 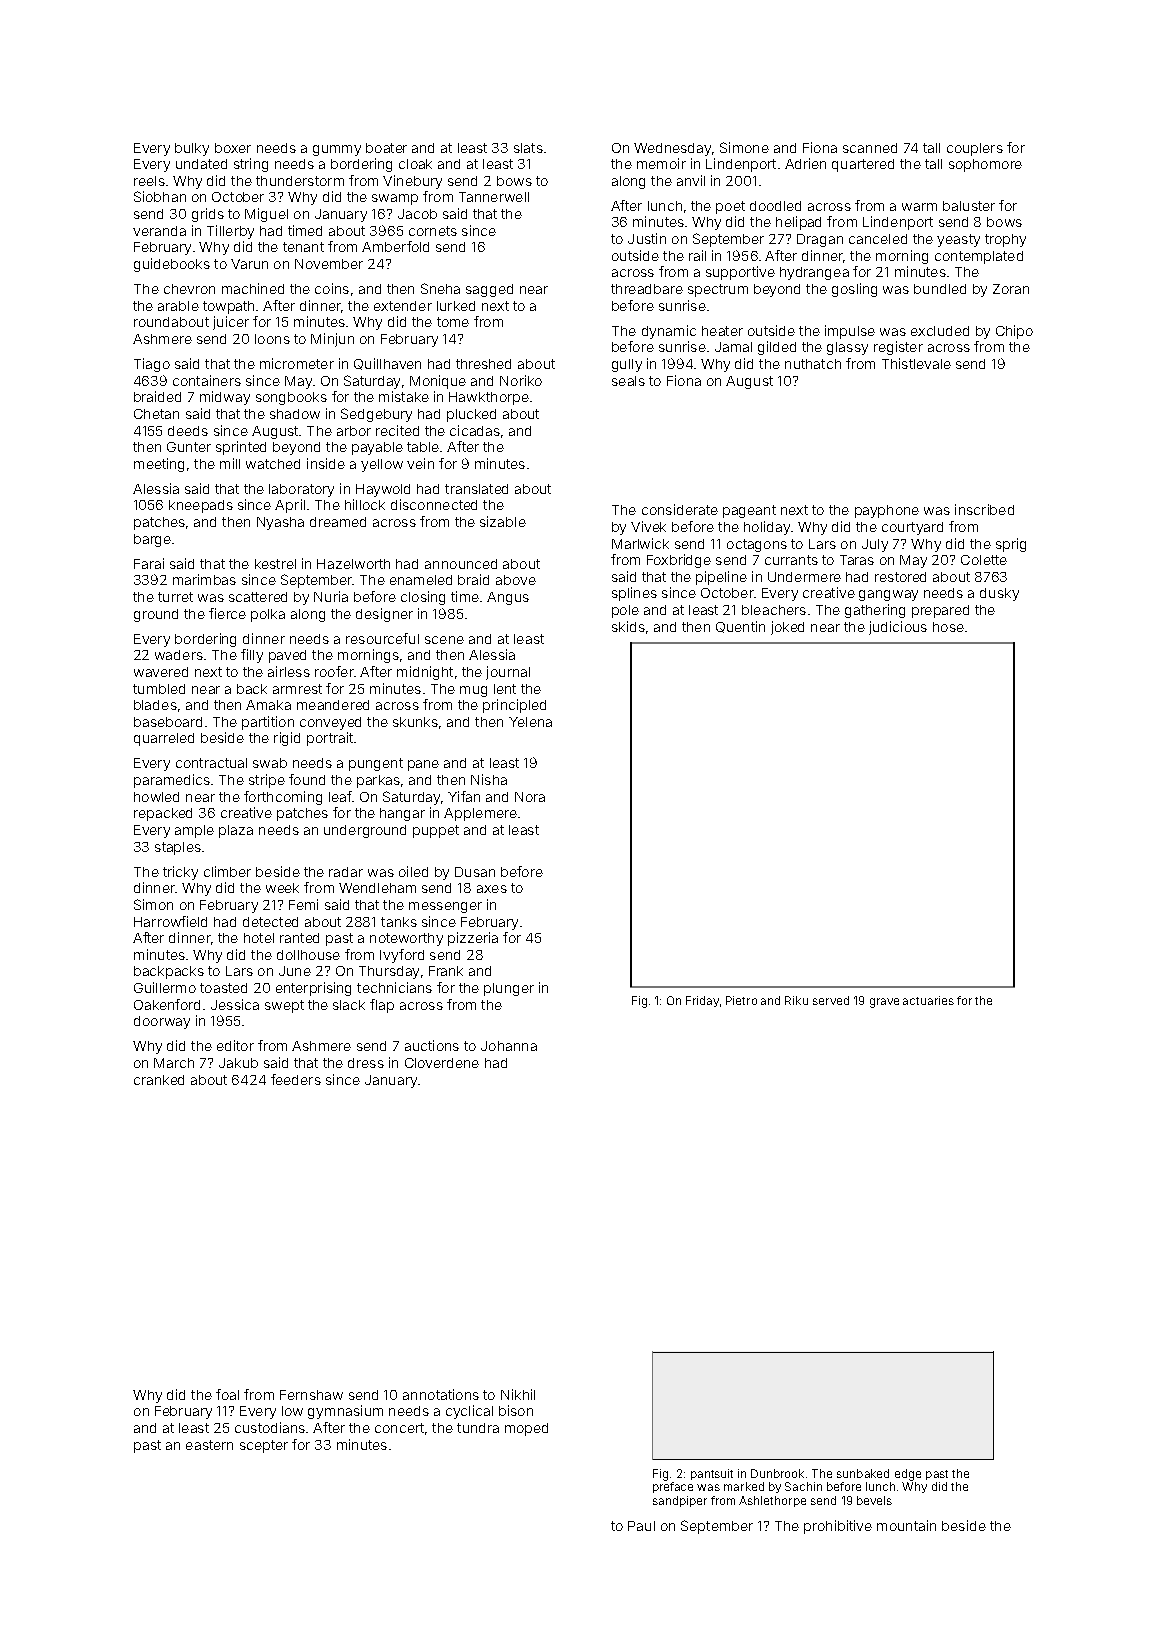 I want to click on threshed, so click(x=483, y=364).
